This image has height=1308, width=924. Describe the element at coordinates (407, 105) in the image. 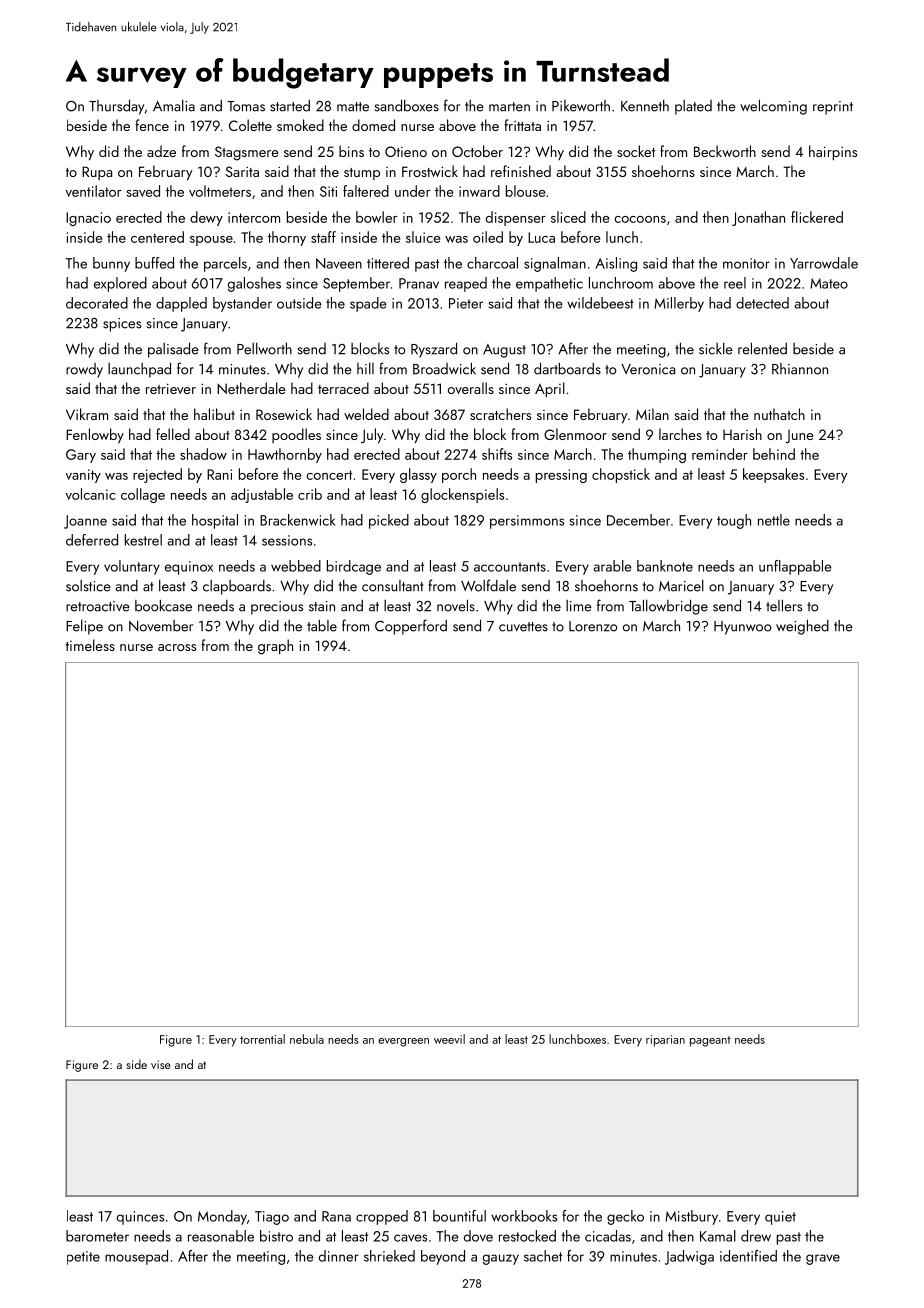

I see `sandboxes` at that location.
